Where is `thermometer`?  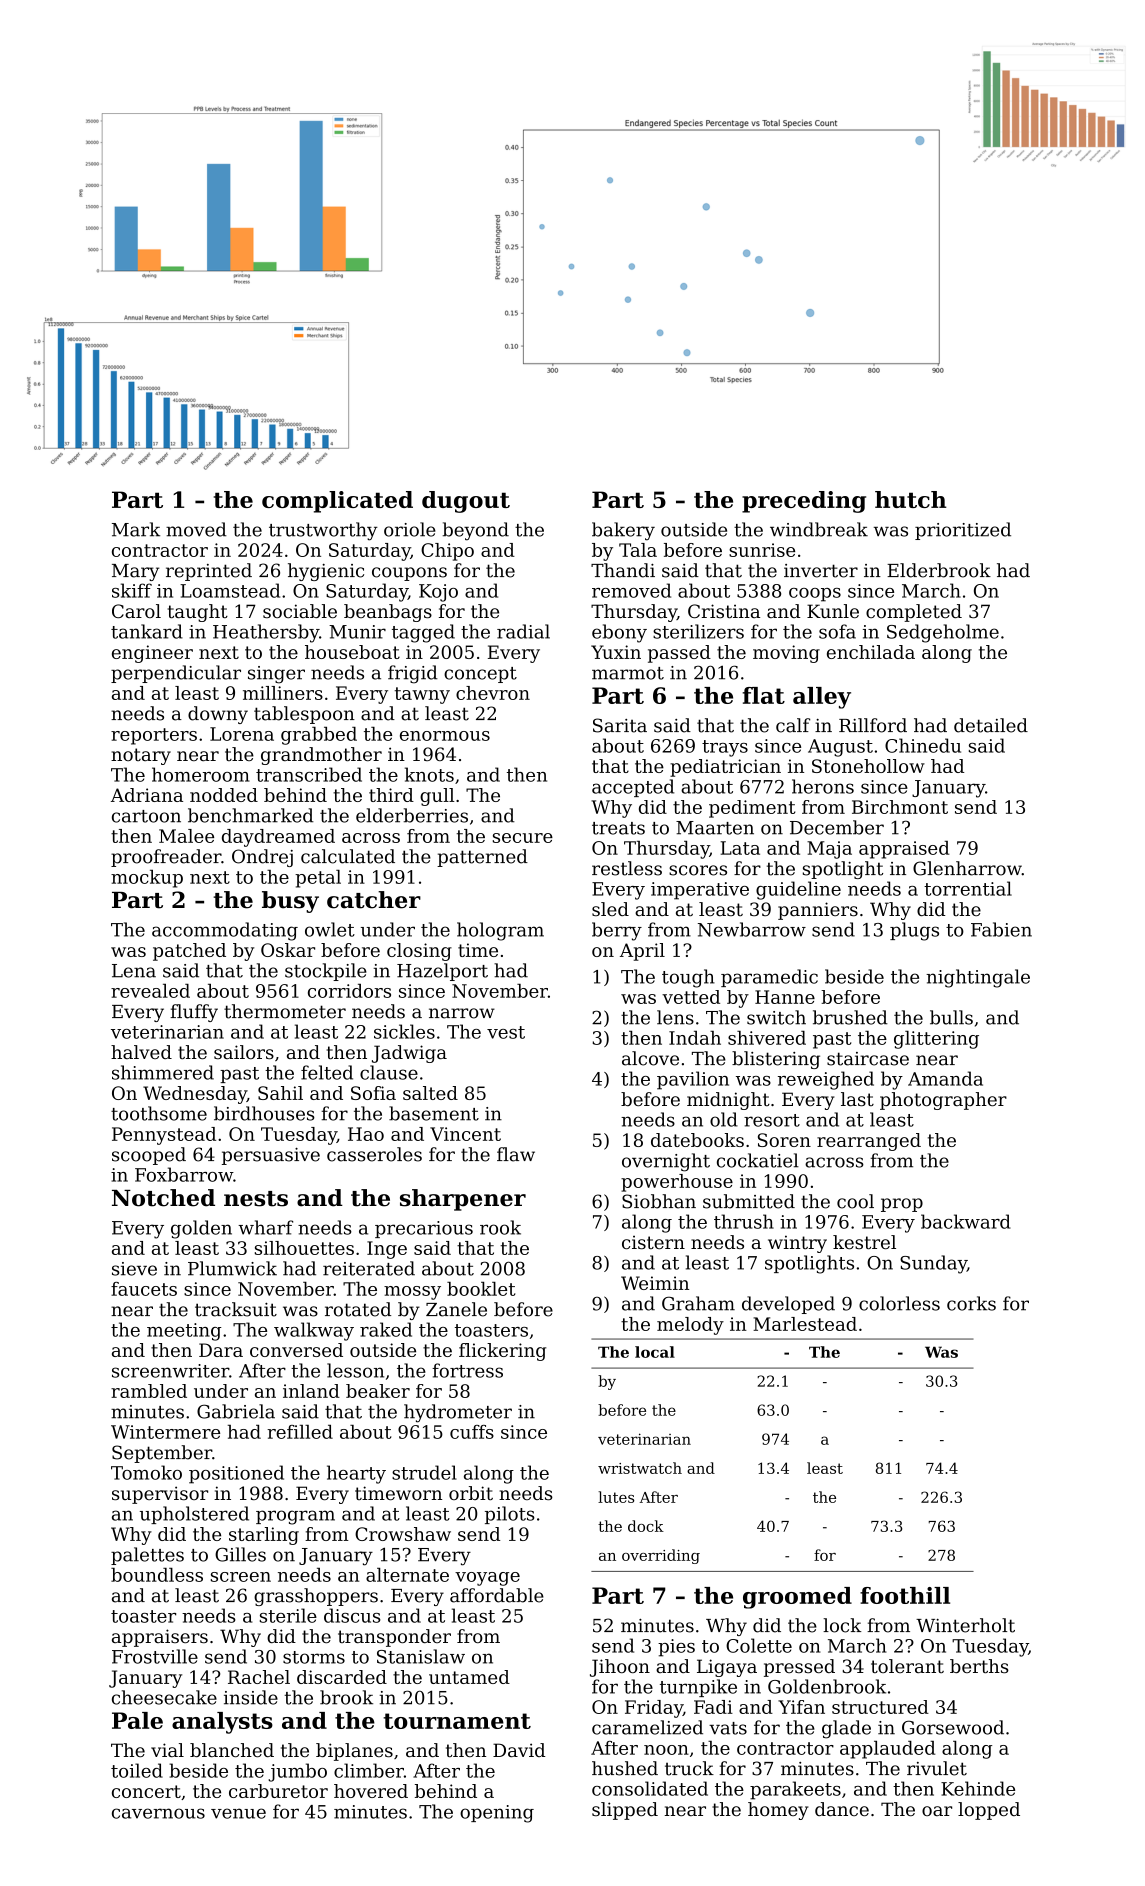
thermometer is located at coordinates (285, 1011).
